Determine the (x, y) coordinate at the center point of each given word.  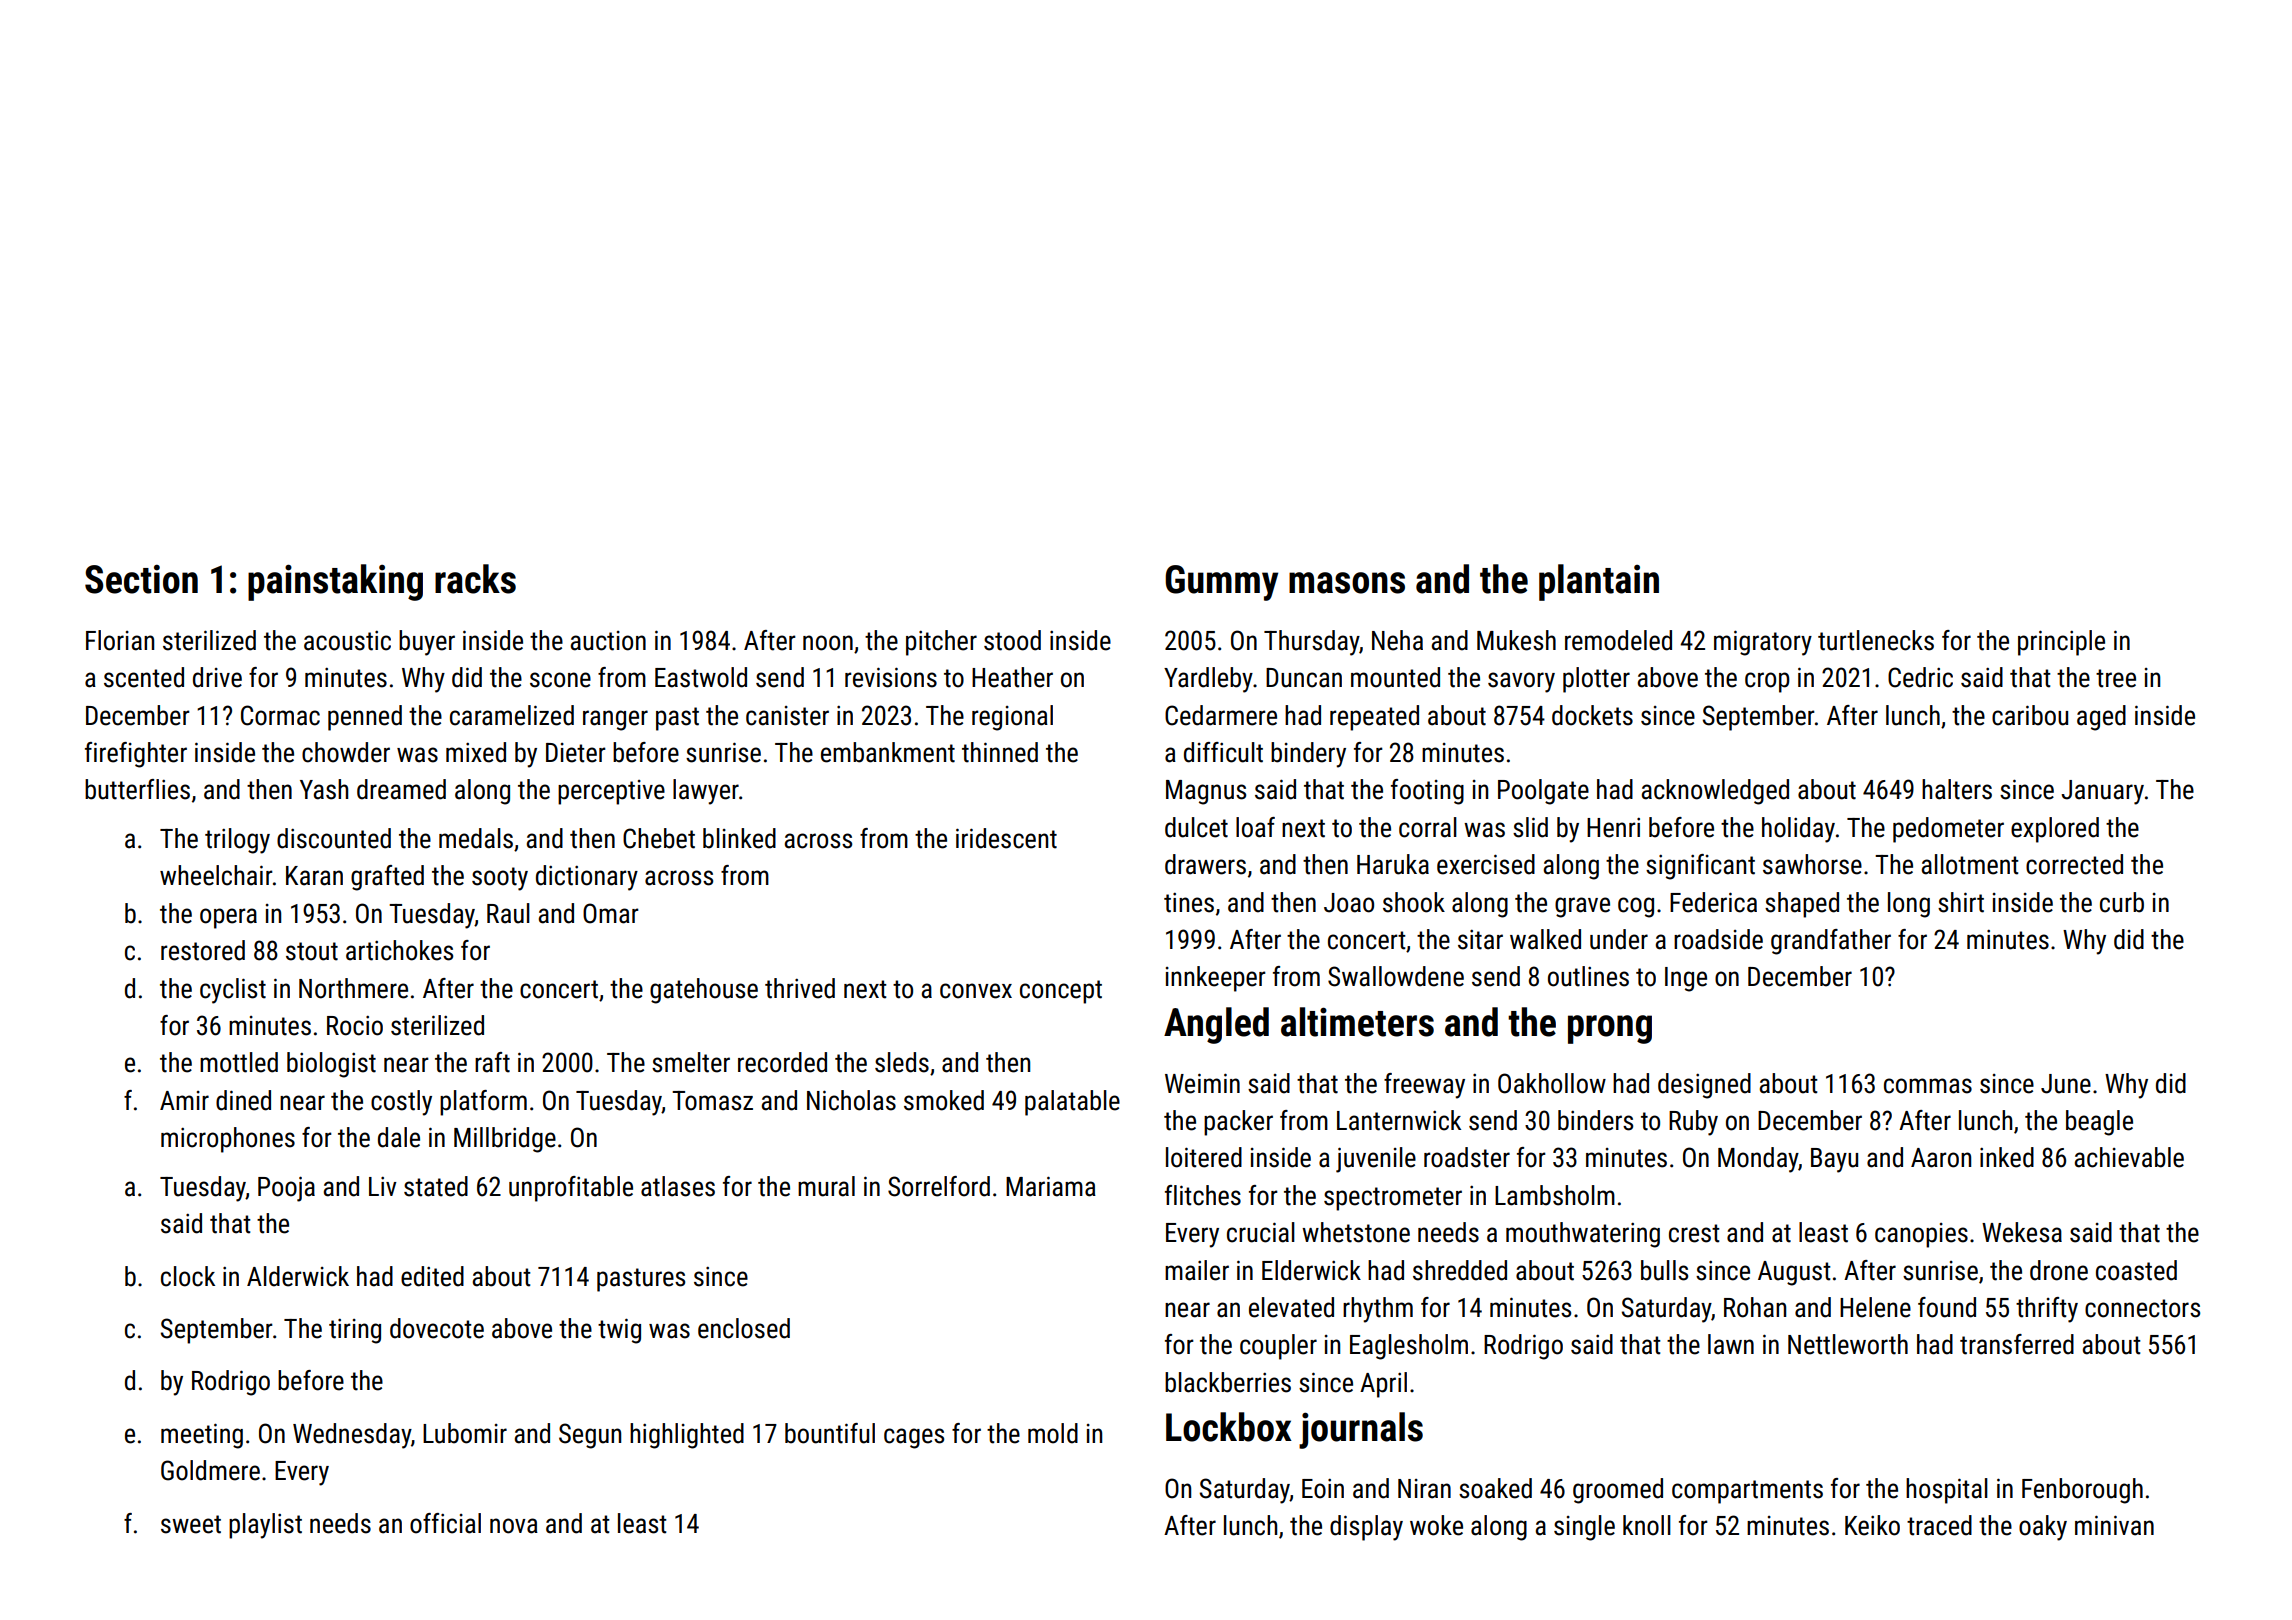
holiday (1798, 830)
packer (1238, 1123)
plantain (1599, 582)
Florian (120, 640)
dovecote (437, 1328)
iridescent (1006, 838)
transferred (2017, 1344)
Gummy (1221, 583)
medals (476, 838)
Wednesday (352, 1436)
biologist (331, 1065)
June (2066, 1084)
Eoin (1323, 1489)
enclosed (744, 1328)
